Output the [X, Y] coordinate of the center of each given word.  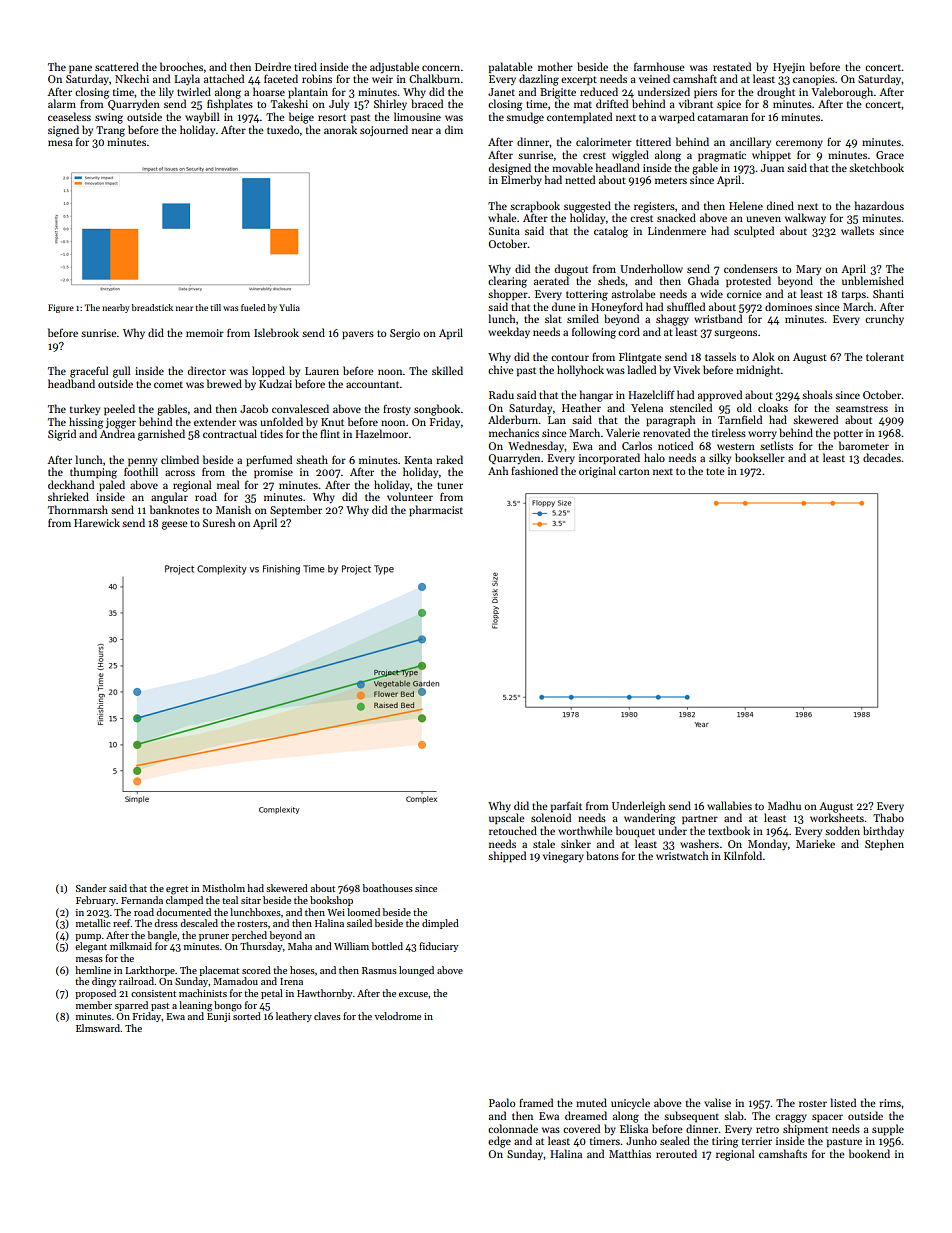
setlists [776, 445]
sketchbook [876, 167]
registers [654, 207]
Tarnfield [740, 419]
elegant [91, 947]
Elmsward [98, 1028]
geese [174, 525]
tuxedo [283, 129]
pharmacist [436, 511]
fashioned [534, 470]
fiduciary [438, 947]
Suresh [219, 522]
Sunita [504, 231]
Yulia [289, 307]
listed [843, 1102]
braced [427, 103]
